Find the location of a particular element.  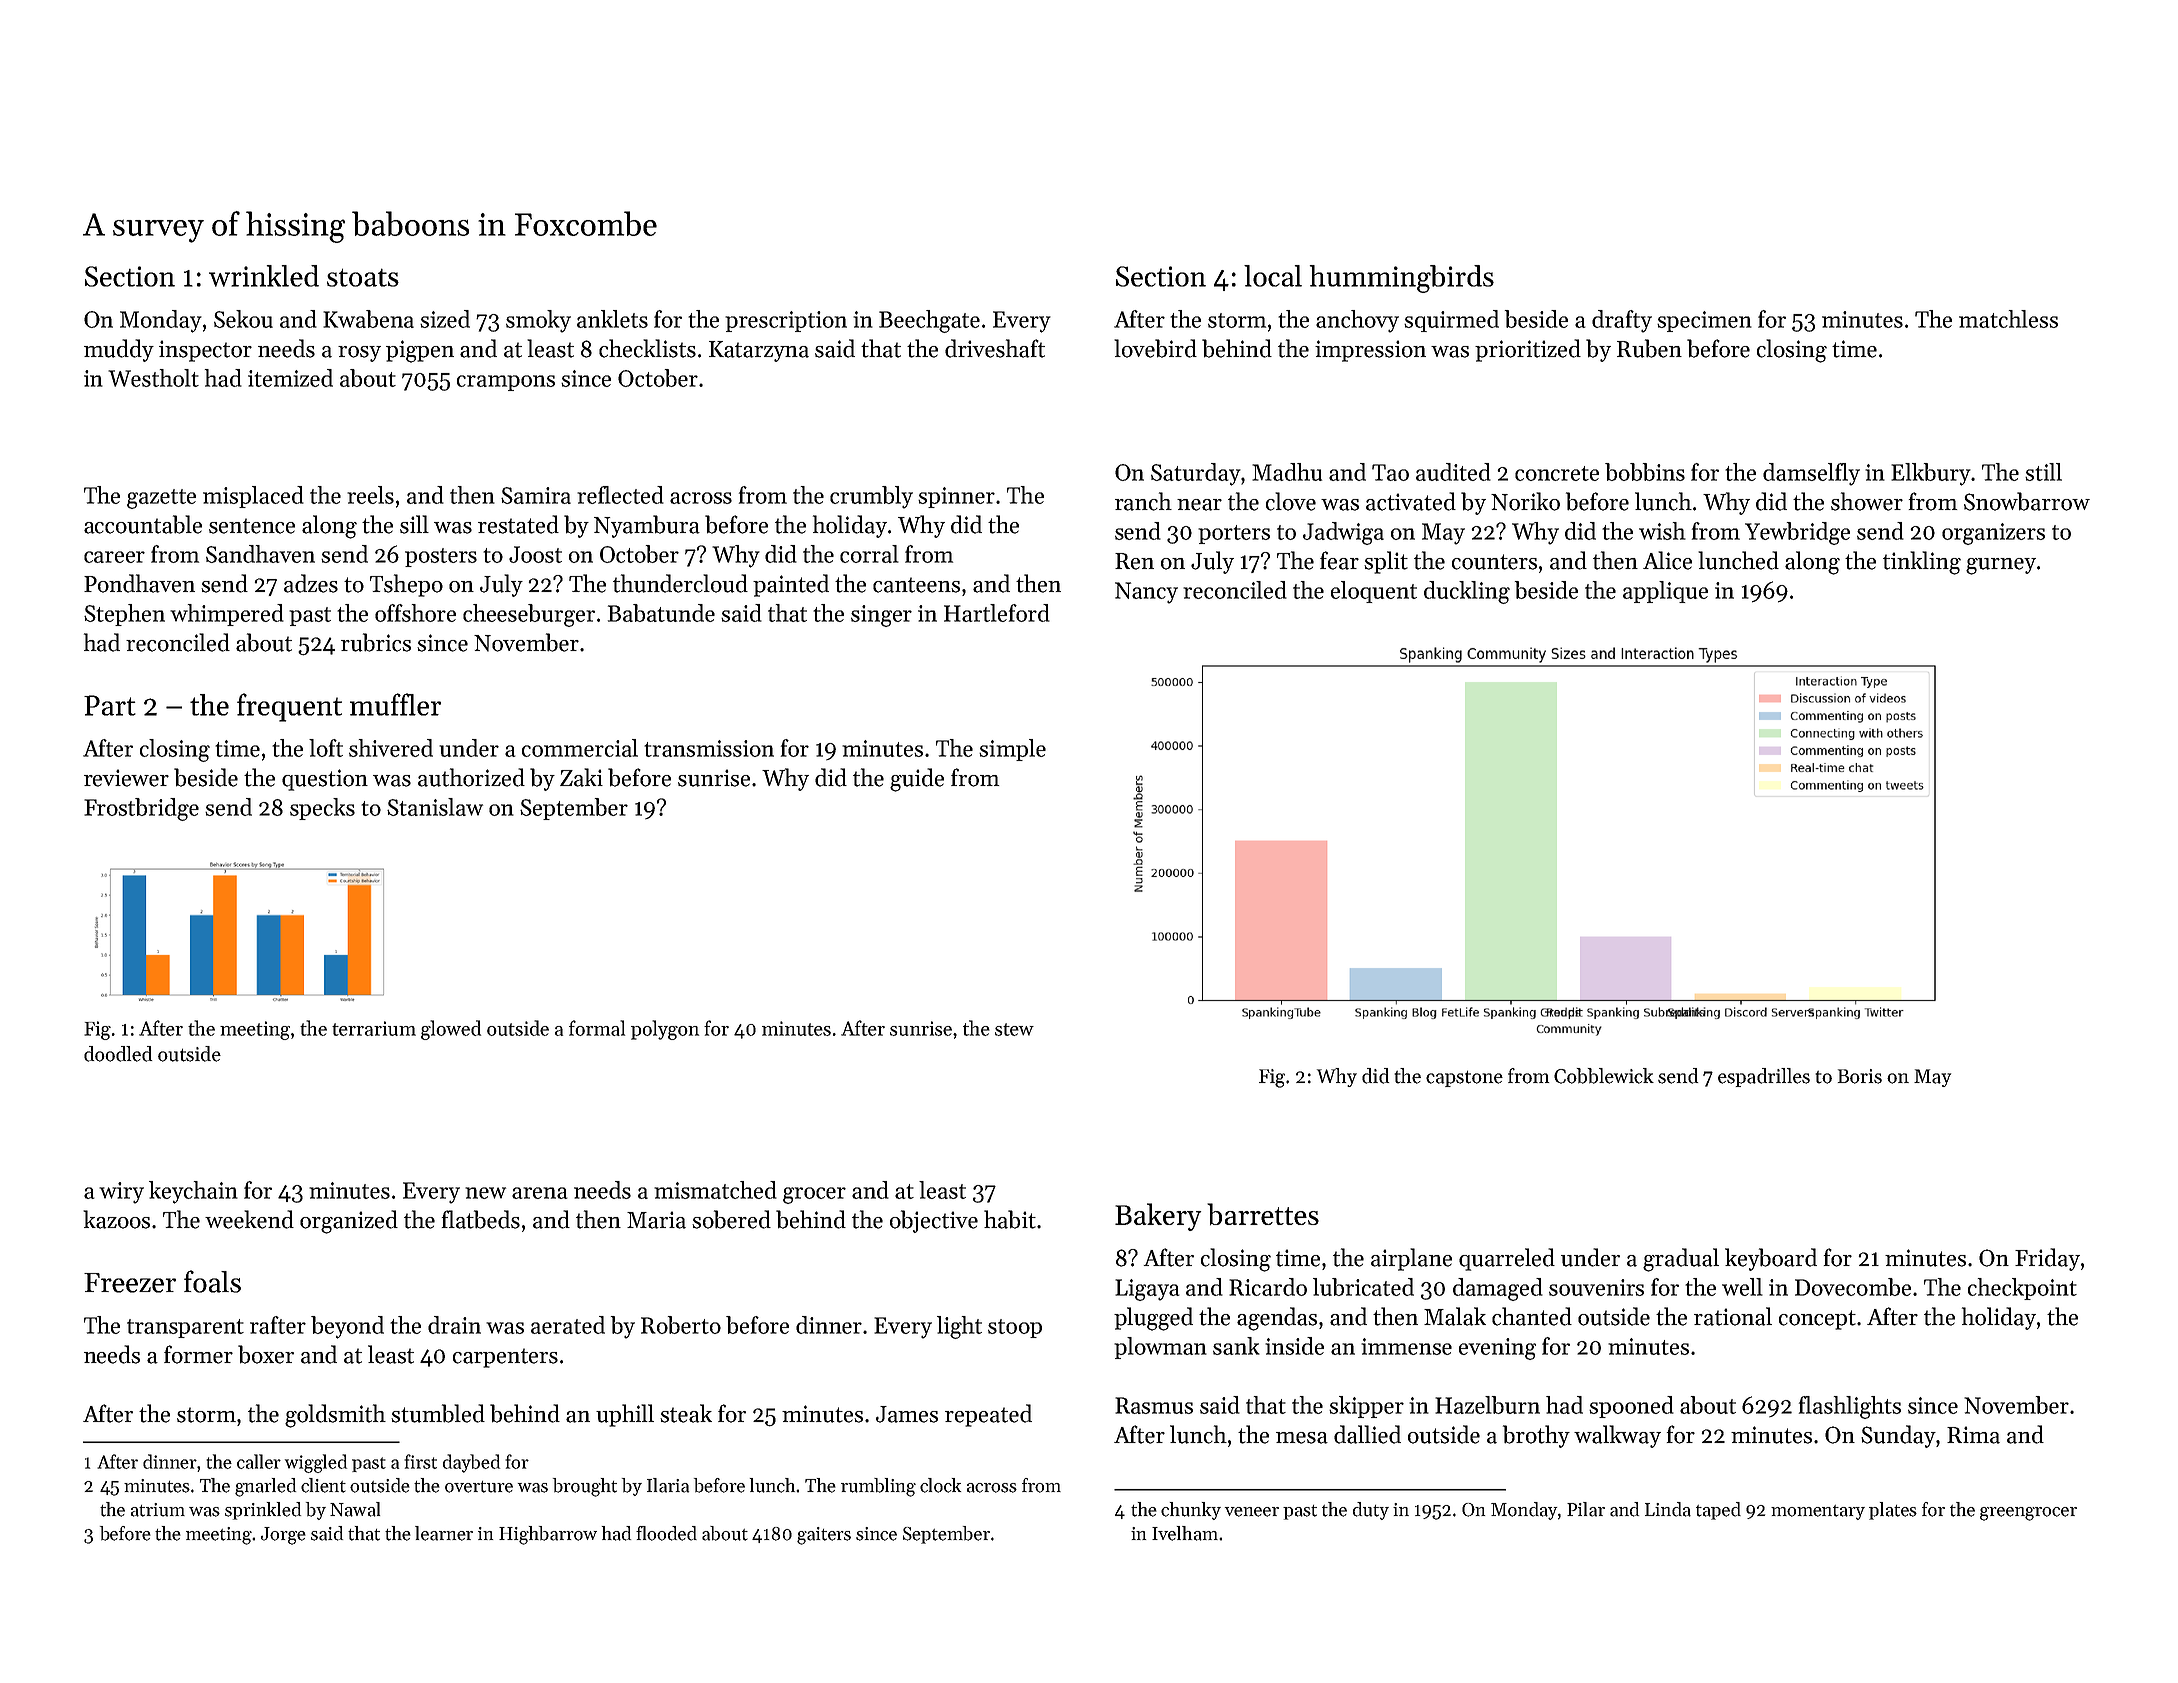

stew is located at coordinates (1014, 1029).
